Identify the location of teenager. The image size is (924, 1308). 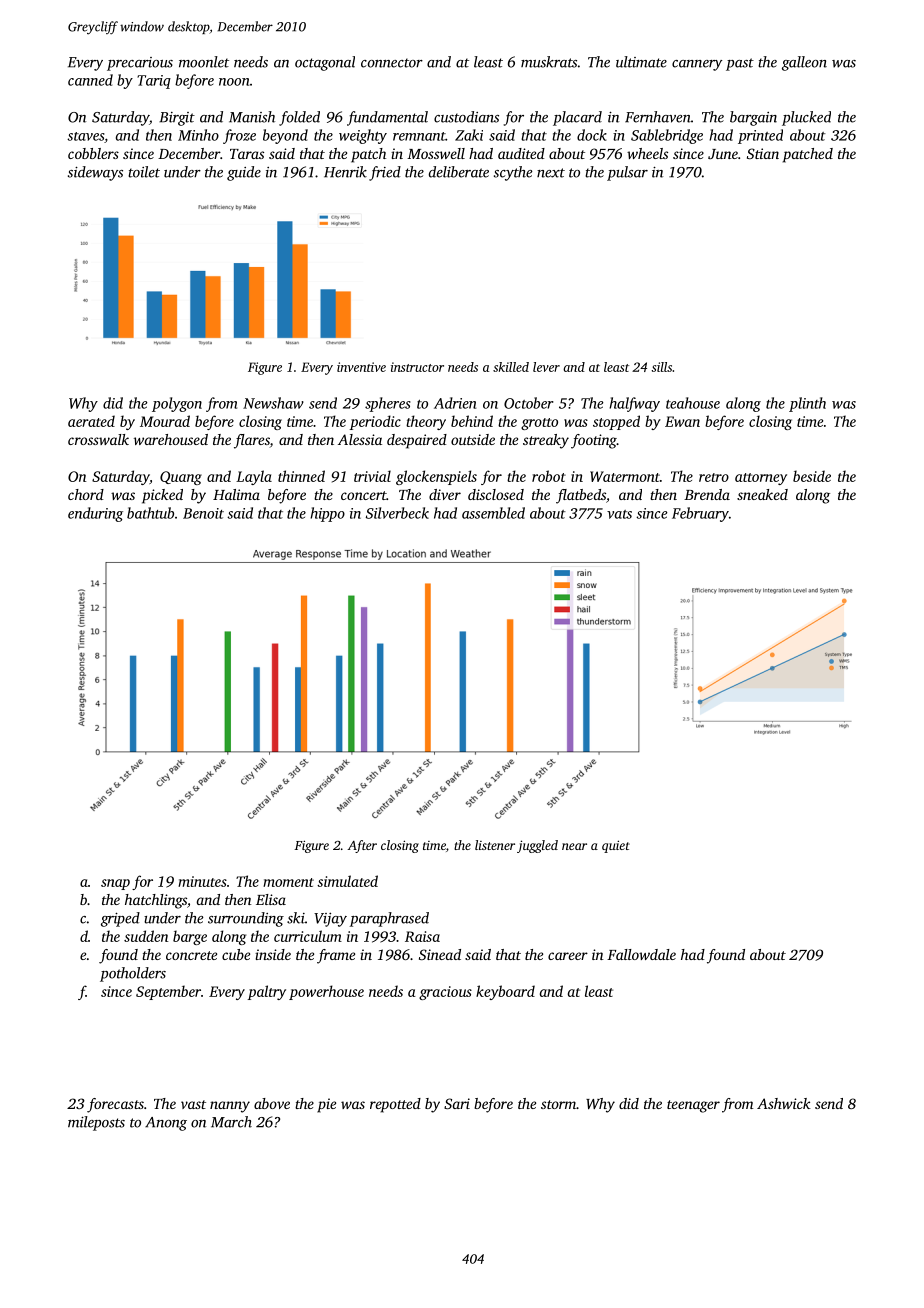
(693, 1106).
